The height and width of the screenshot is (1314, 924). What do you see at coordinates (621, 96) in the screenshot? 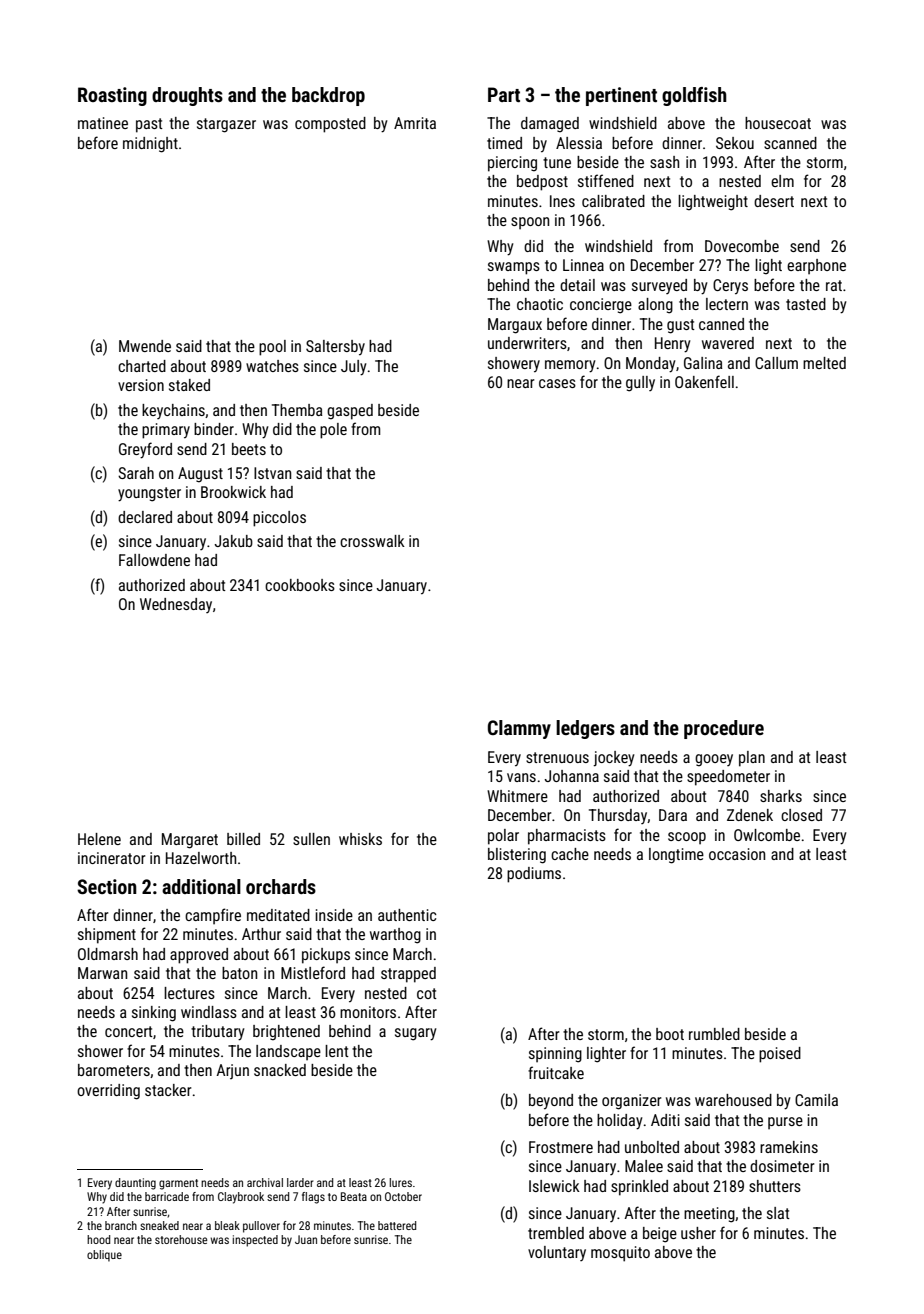
I see `pertinent` at bounding box center [621, 96].
